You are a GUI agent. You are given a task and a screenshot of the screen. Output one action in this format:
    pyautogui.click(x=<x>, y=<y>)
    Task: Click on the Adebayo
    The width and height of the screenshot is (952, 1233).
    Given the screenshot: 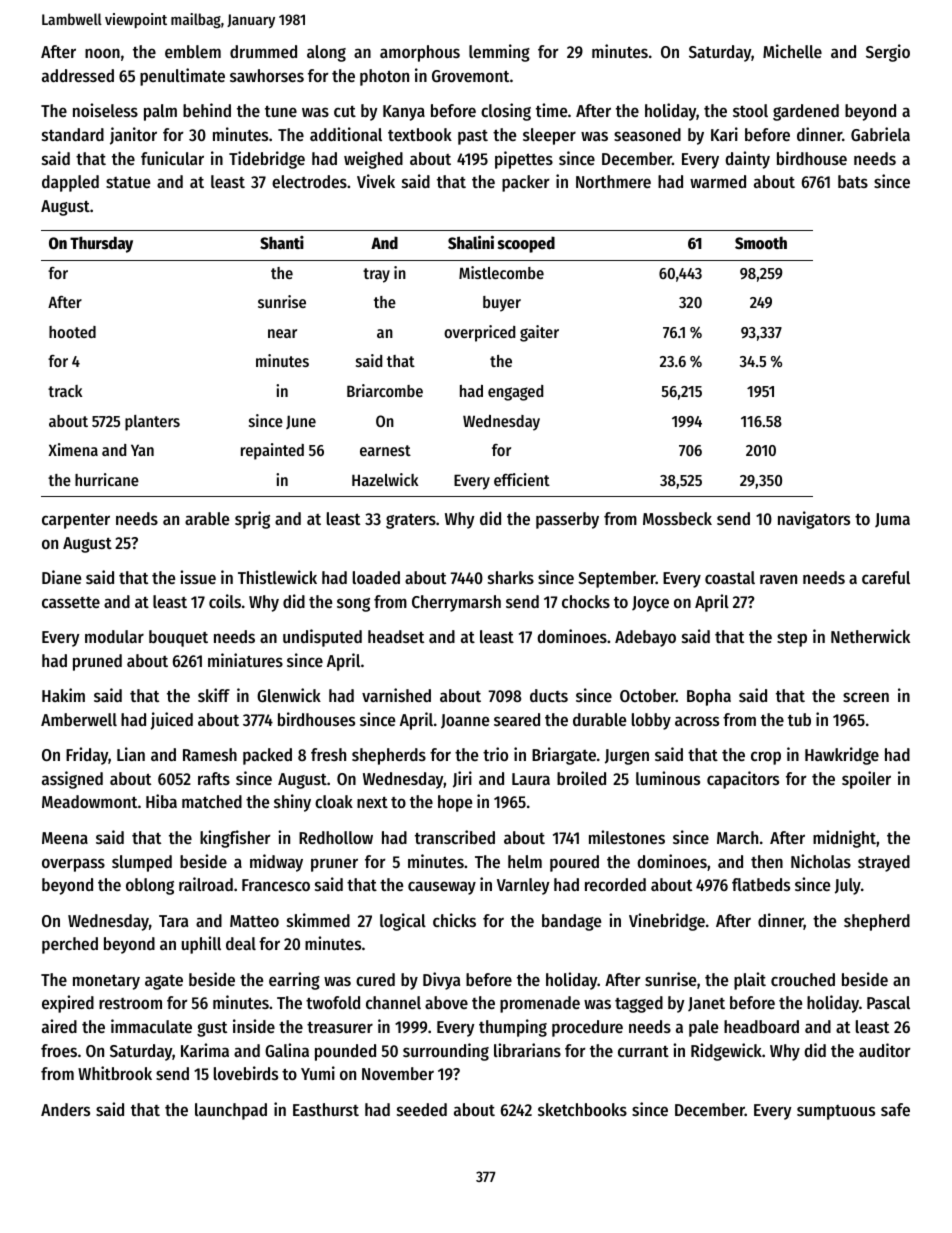 What is the action you would take?
    pyautogui.click(x=645, y=638)
